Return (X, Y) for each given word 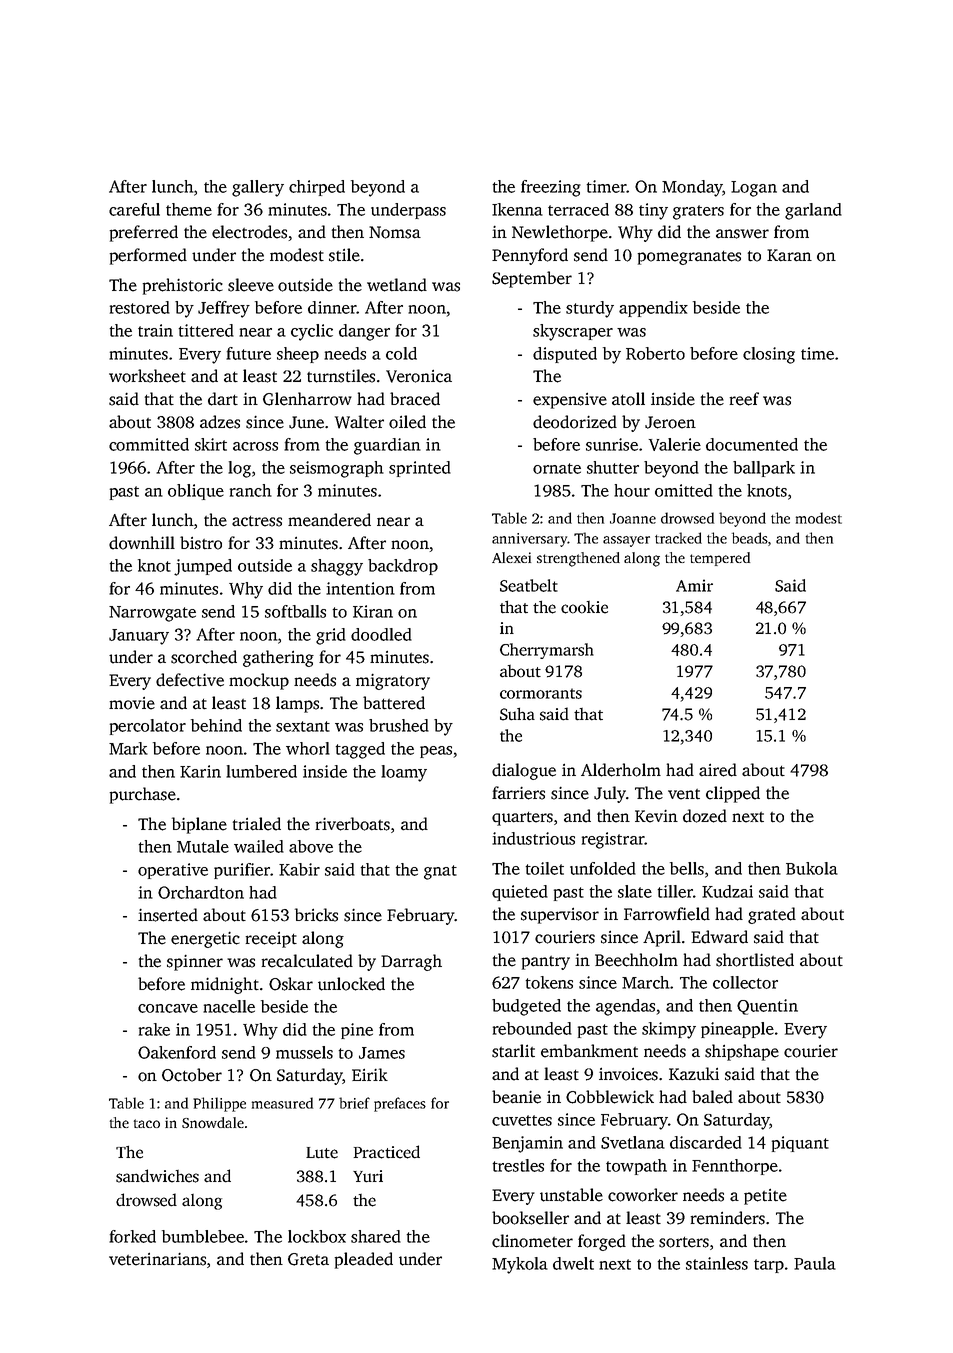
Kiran (373, 611)
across (255, 446)
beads (750, 538)
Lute (322, 1153)
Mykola (520, 1265)
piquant (800, 1144)
